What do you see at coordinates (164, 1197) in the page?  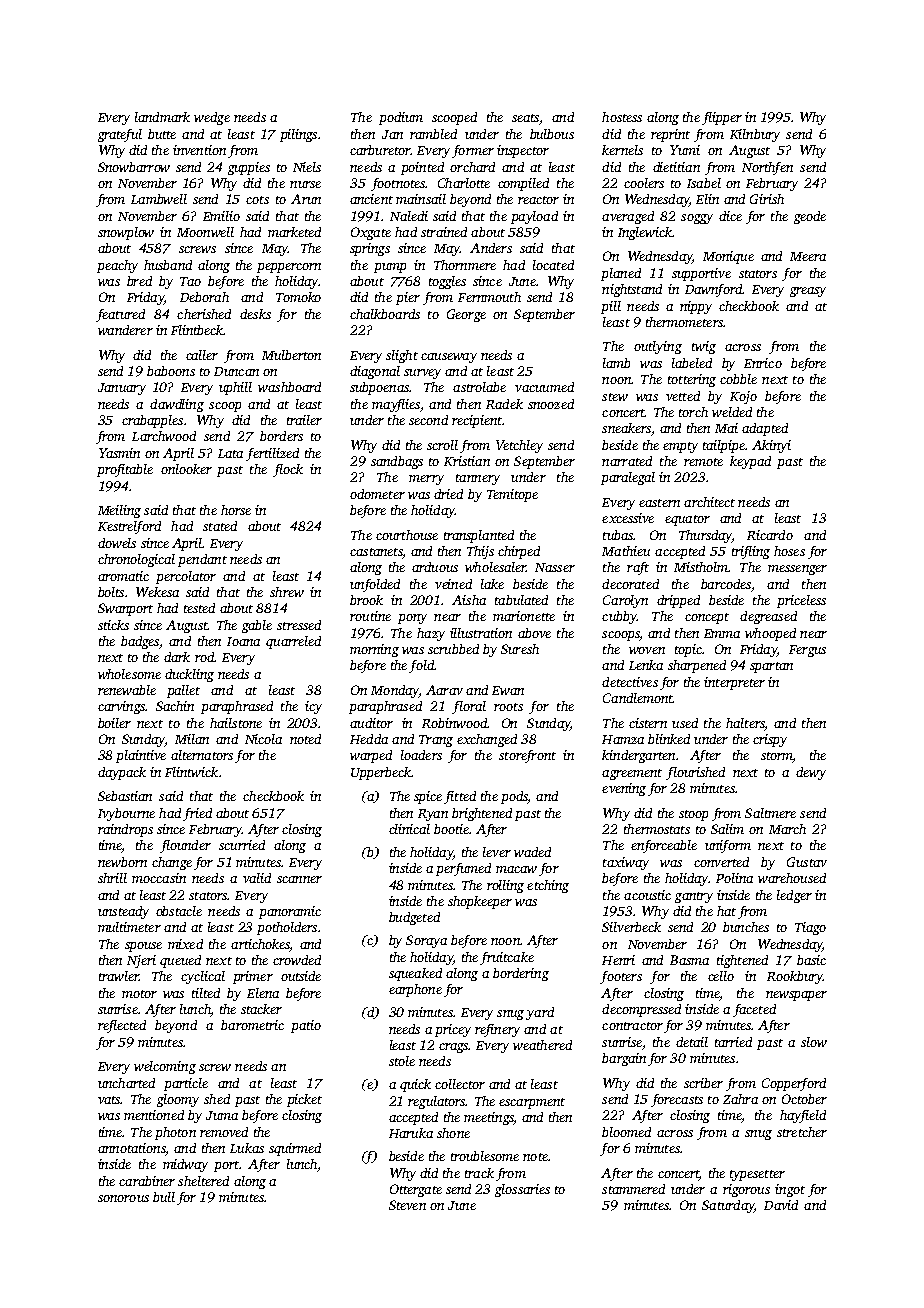 I see `bull` at bounding box center [164, 1197].
